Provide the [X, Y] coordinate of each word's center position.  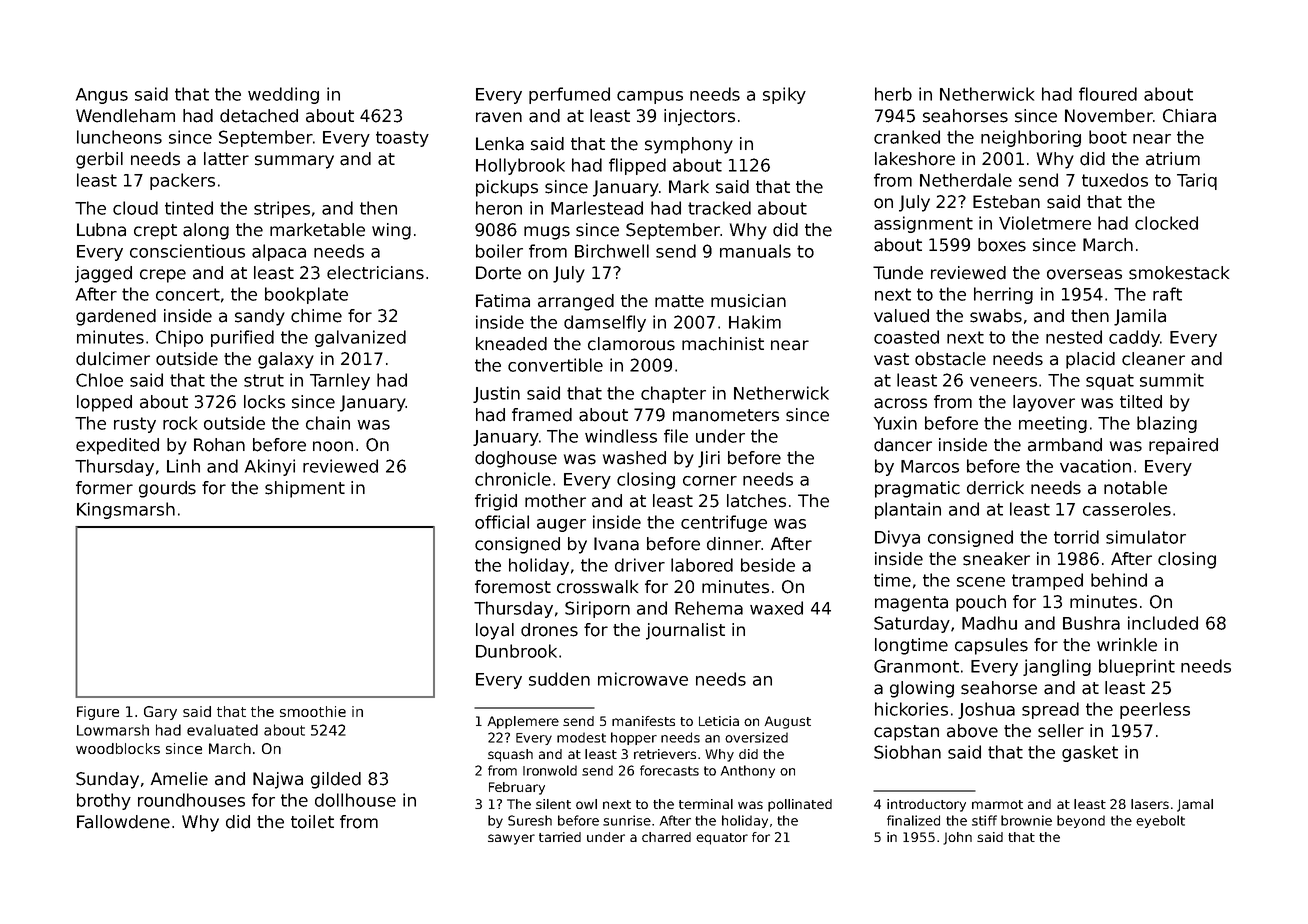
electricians [375, 273]
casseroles [1127, 509]
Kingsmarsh [126, 510]
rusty [135, 425]
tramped [1047, 581]
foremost [513, 587]
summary [294, 162]
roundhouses [191, 800]
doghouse [516, 459]
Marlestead [597, 208]
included [1163, 623]
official [502, 522]
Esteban [1006, 202]
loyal [495, 631]
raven [499, 117]
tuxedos [1115, 180]
